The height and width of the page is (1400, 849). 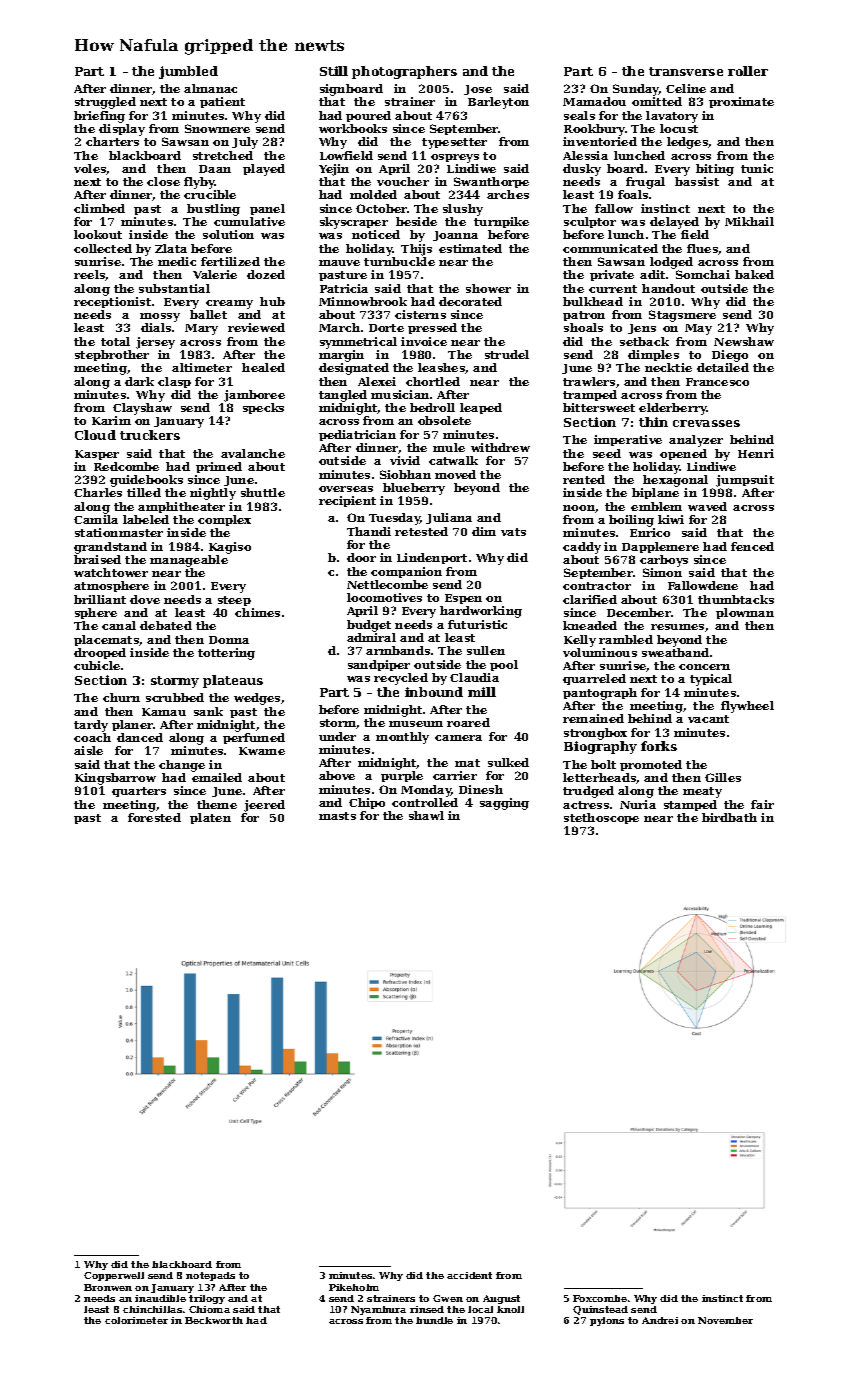 I want to click on Camila, so click(x=96, y=519).
